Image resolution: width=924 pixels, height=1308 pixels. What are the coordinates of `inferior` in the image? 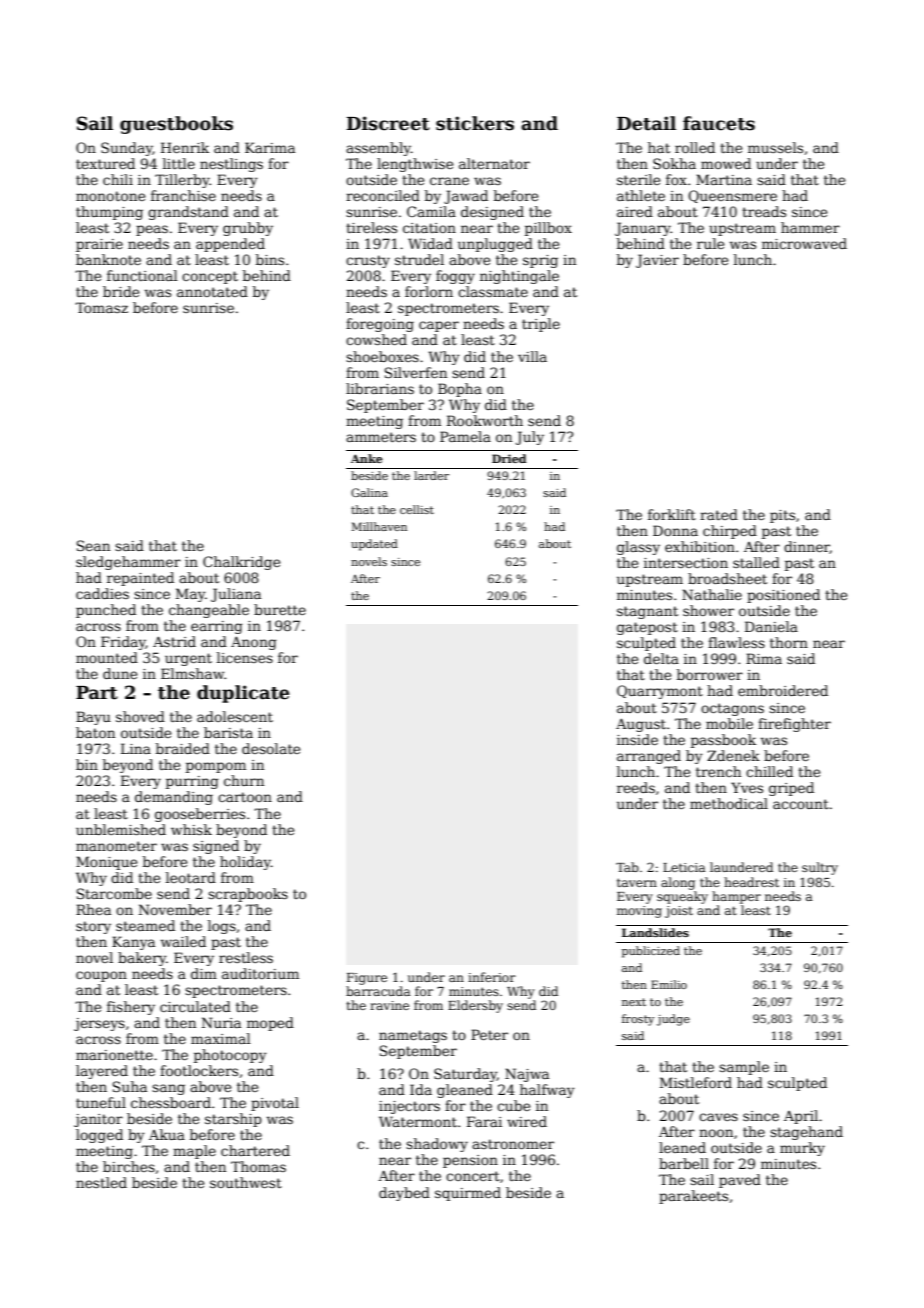 It's located at (492, 977).
